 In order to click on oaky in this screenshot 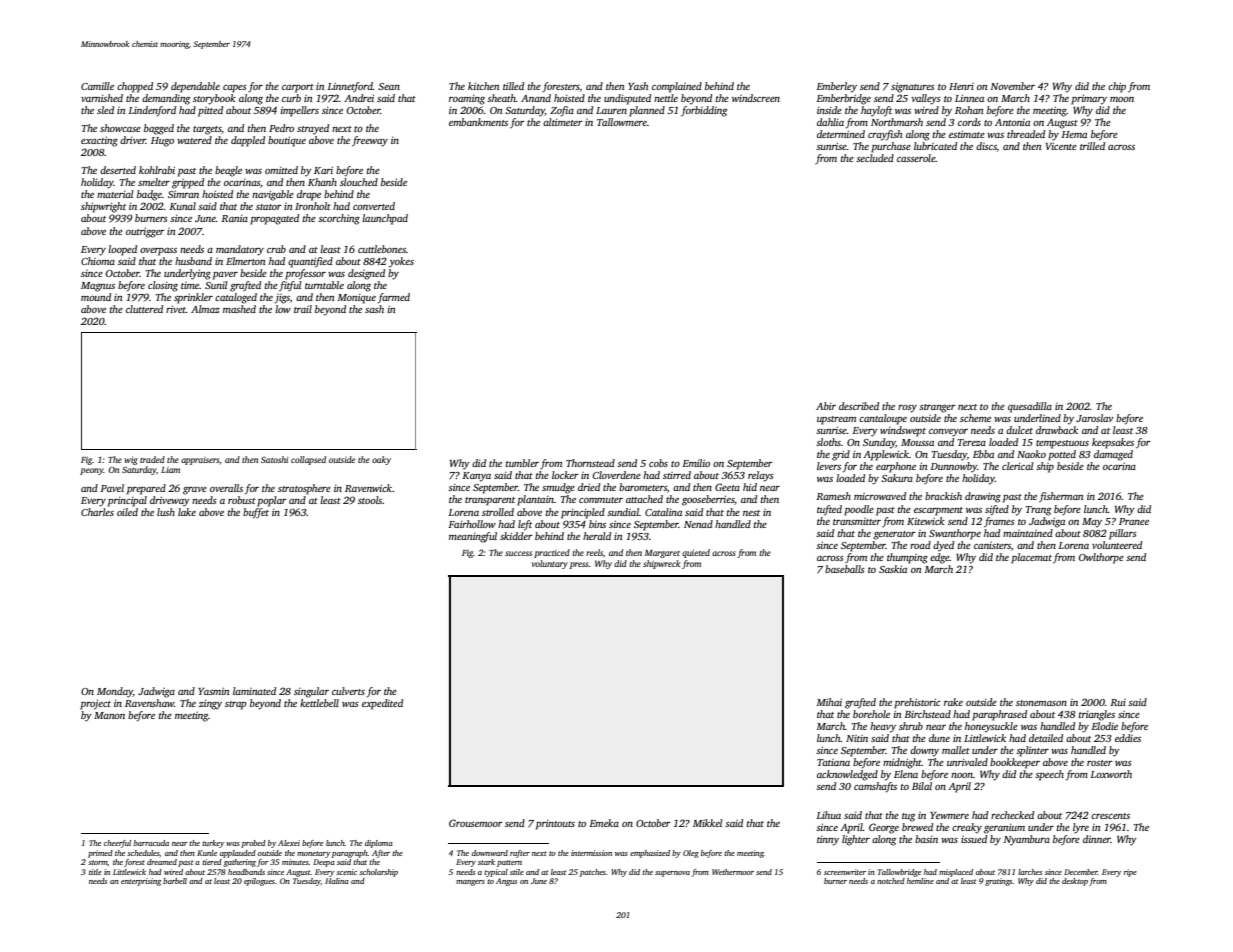, I will do `click(381, 460)`.
